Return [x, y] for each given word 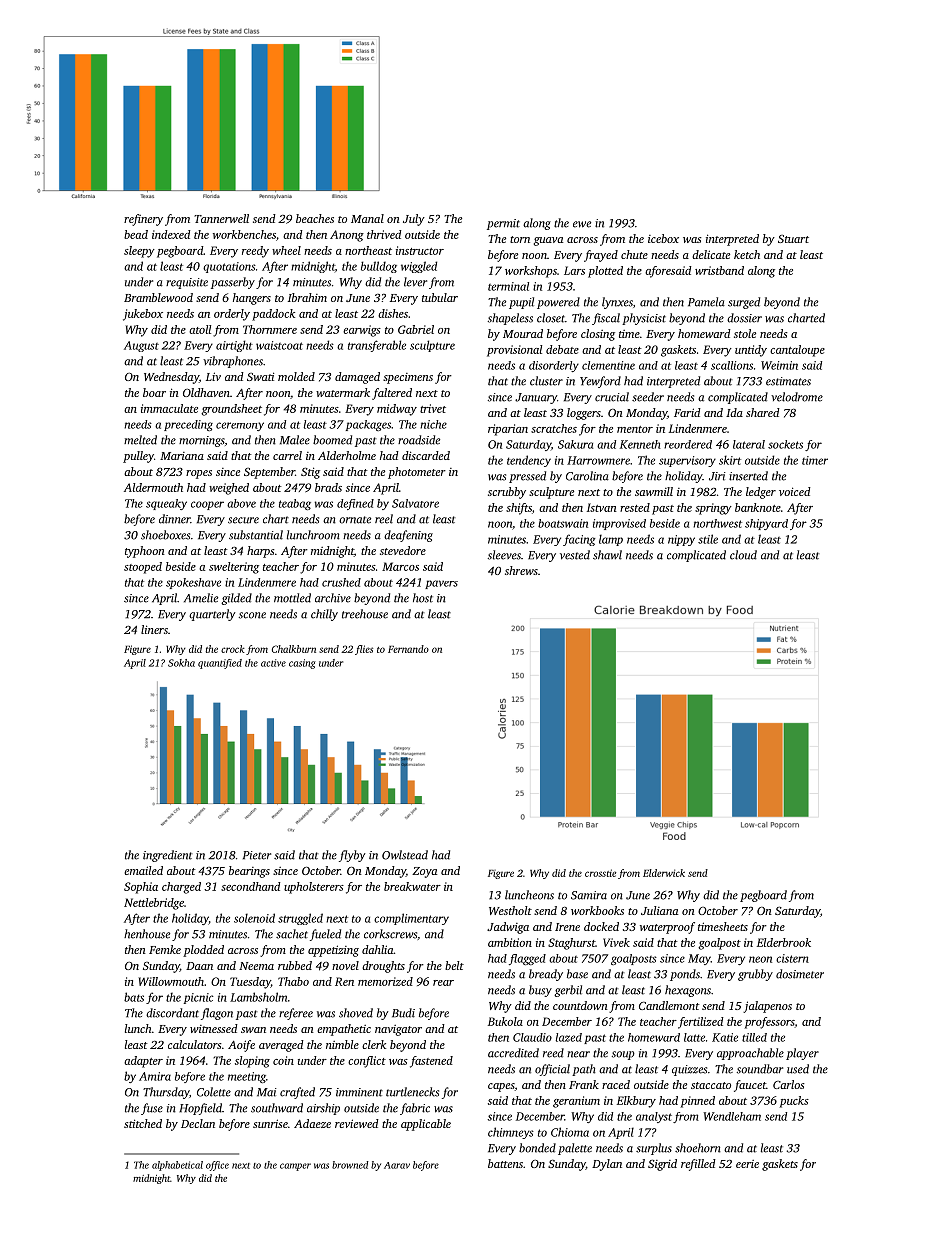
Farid [687, 412]
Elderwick [664, 873]
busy [540, 991]
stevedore [403, 550]
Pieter [257, 855]
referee [296, 1014]
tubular [440, 297]
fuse [152, 1109]
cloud [743, 555]
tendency [529, 461]
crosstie [600, 873]
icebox [663, 238]
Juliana [659, 910]
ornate [355, 520]
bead [136, 234]
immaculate [169, 408]
